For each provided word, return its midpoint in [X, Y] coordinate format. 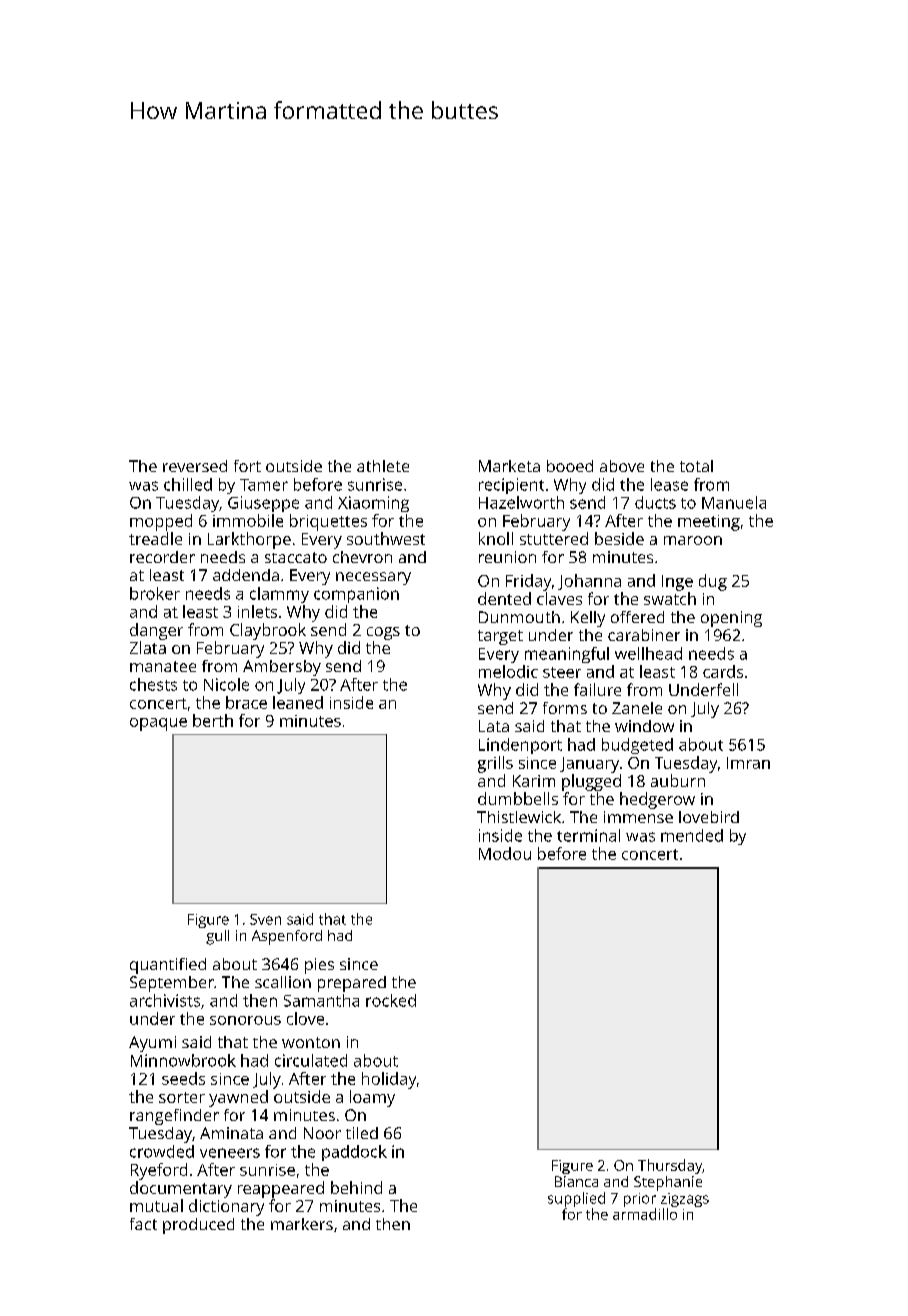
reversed [195, 466]
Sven [265, 919]
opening [731, 619]
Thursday [670, 1166]
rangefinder [174, 1117]
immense [638, 817]
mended [692, 835]
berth [213, 720]
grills [495, 764]
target [500, 637]
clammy [279, 595]
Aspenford [287, 937]
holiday [389, 1080]
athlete [383, 466]
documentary [181, 1189]
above [622, 466]
